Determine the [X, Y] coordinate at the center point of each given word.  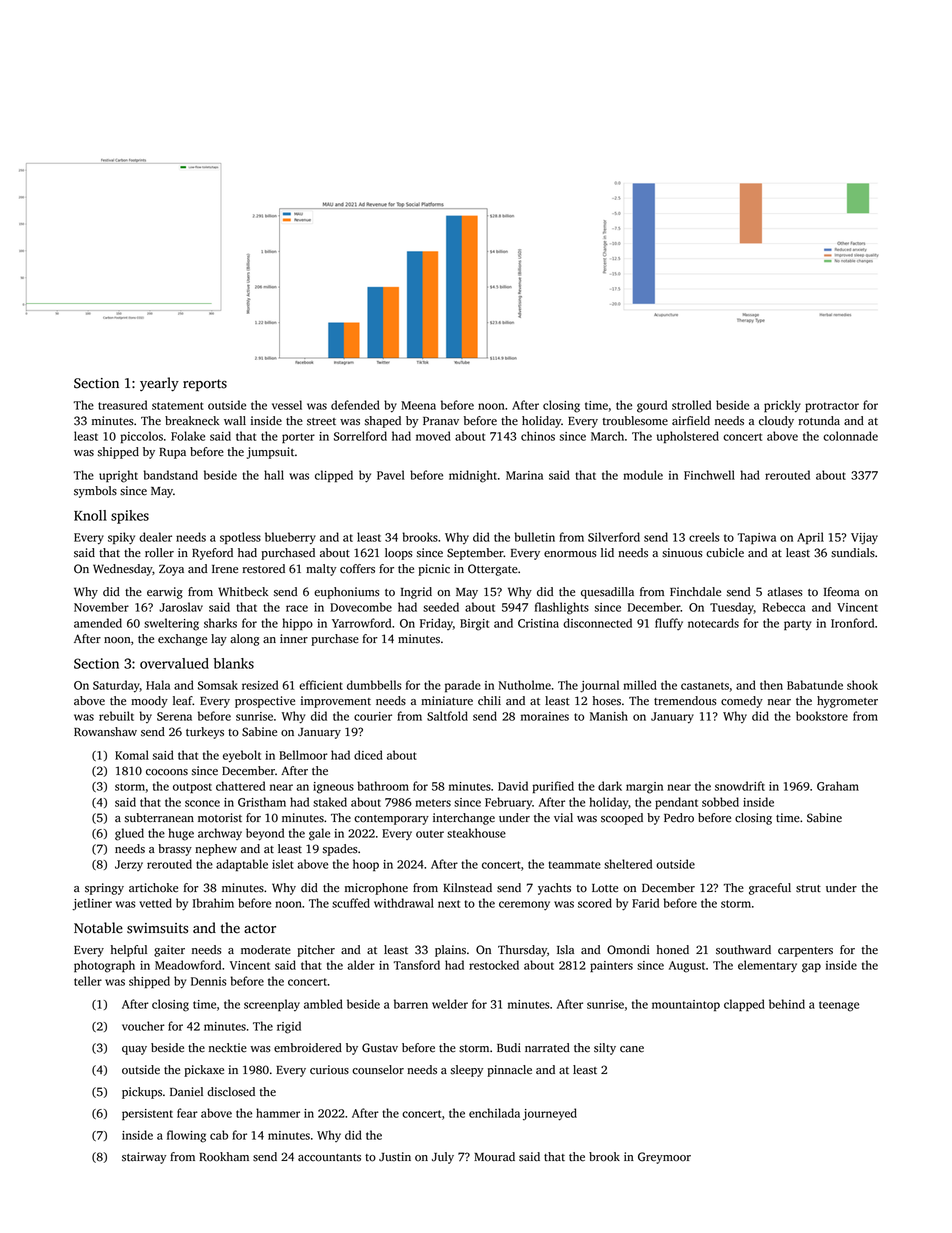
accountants [329, 1158]
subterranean [159, 818]
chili [489, 701]
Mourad [494, 1157]
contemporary [391, 820]
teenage [839, 1006]
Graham [838, 786]
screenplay [272, 1005]
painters [611, 966]
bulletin [535, 537]
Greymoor [664, 1158]
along [244, 640]
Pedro [679, 818]
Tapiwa [756, 538]
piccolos [141, 437]
